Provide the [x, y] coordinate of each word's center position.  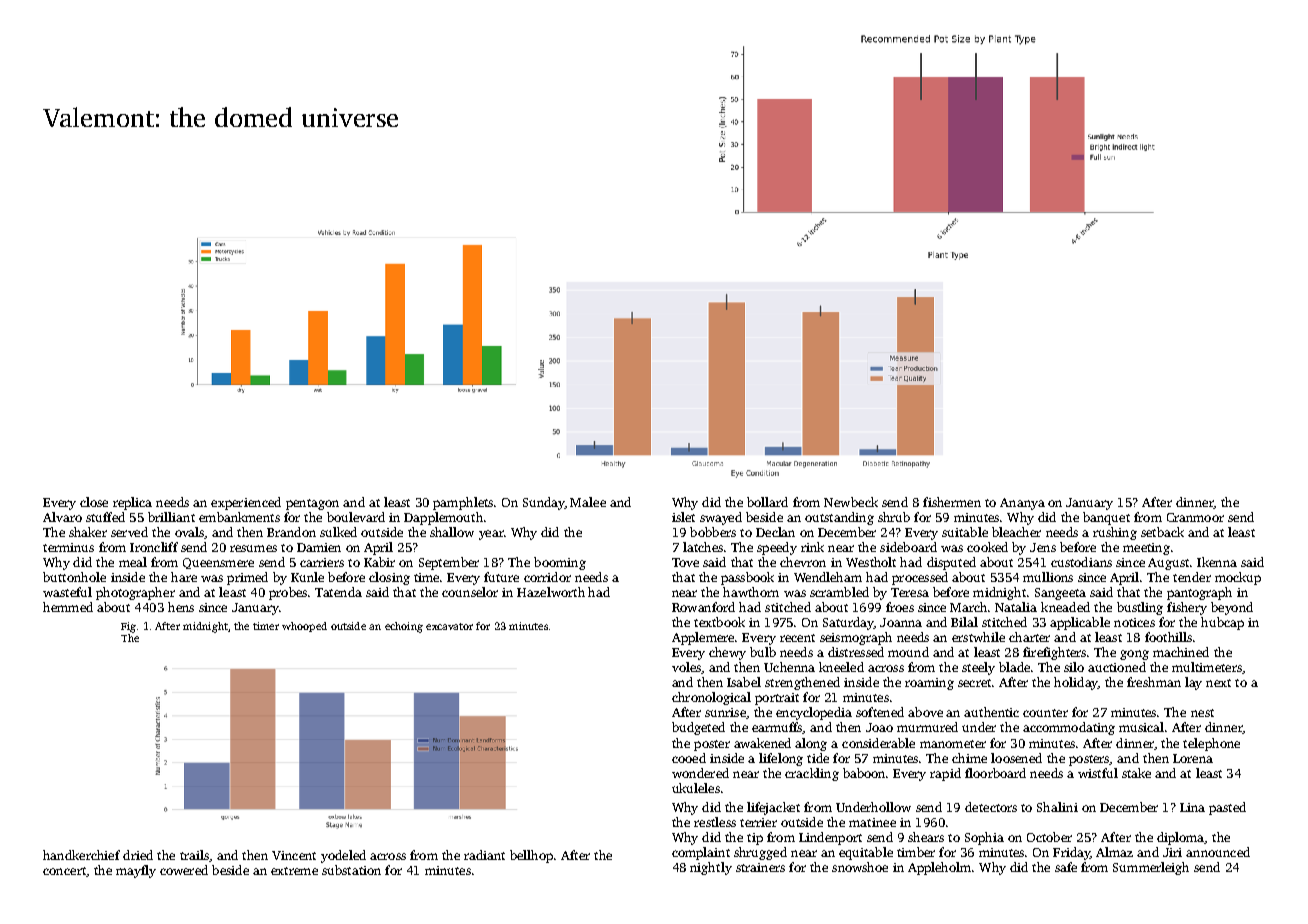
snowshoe [860, 867]
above [925, 712]
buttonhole [74, 577]
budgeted [698, 728]
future [501, 577]
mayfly [136, 871]
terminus [68, 547]
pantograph [1199, 593]
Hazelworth [551, 592]
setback [1162, 532]
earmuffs [777, 728]
